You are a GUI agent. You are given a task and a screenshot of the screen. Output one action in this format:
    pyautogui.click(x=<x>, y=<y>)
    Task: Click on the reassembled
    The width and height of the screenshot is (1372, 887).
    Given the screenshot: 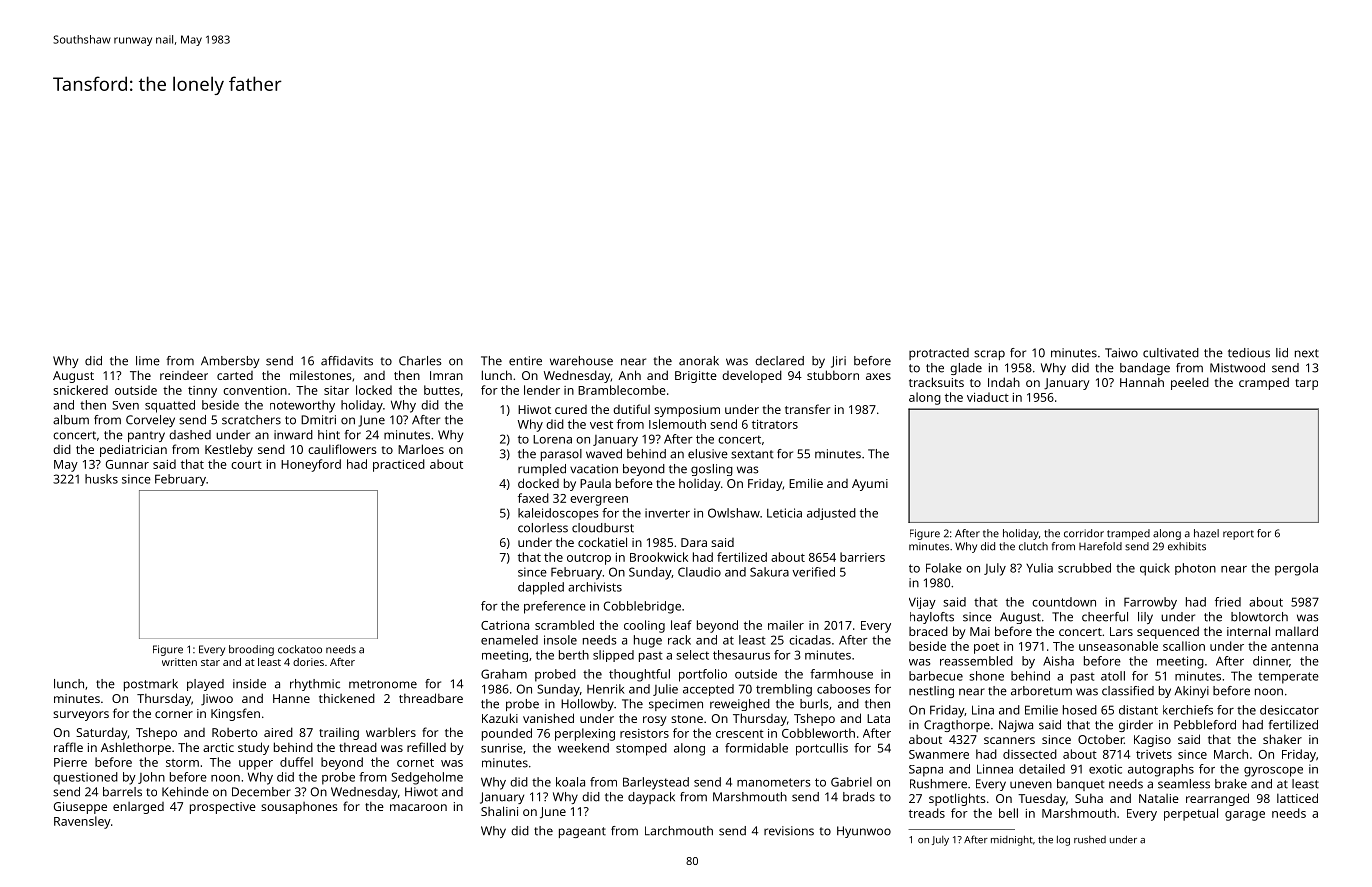 What is the action you would take?
    pyautogui.click(x=976, y=661)
